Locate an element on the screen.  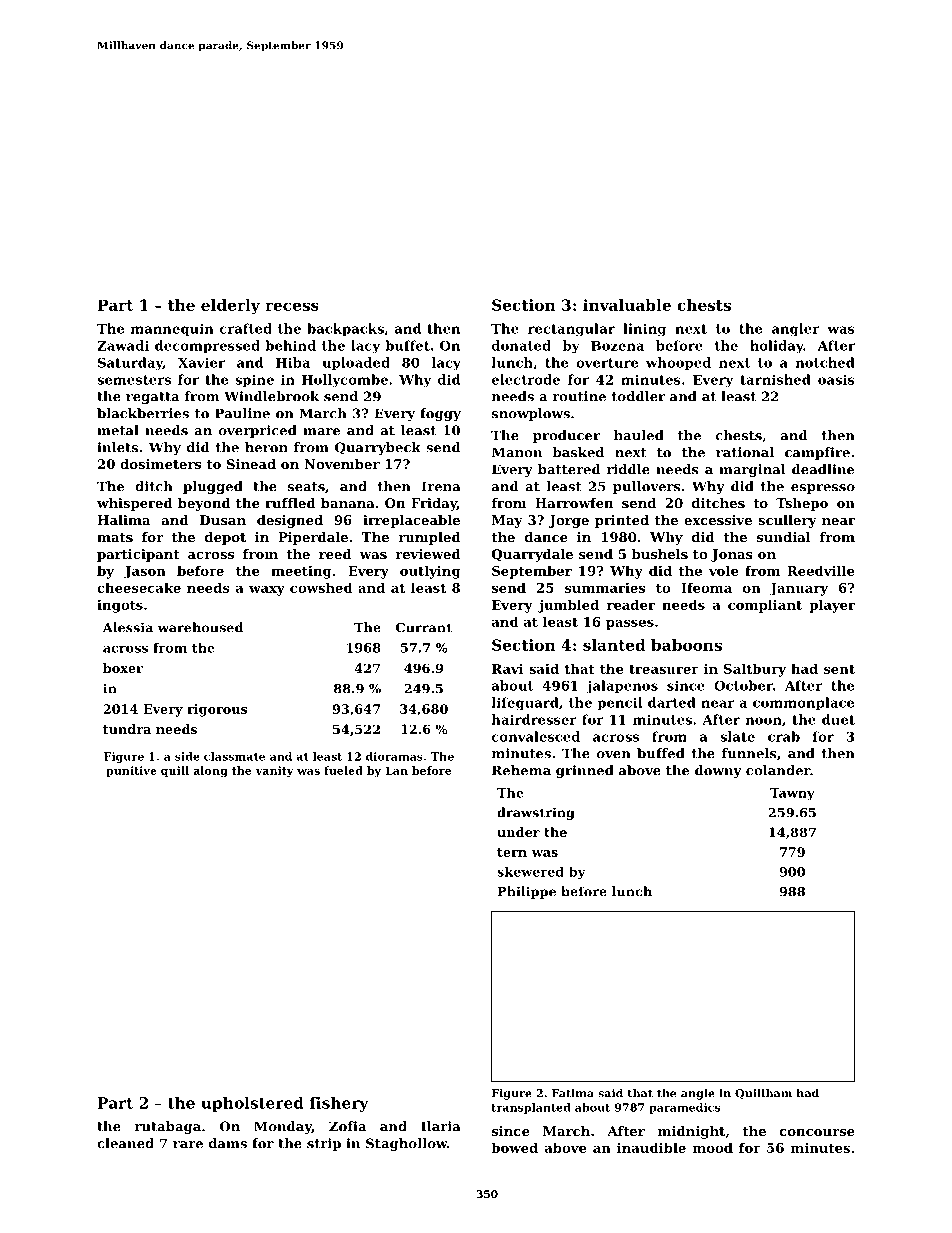
mannequin is located at coordinates (172, 330).
